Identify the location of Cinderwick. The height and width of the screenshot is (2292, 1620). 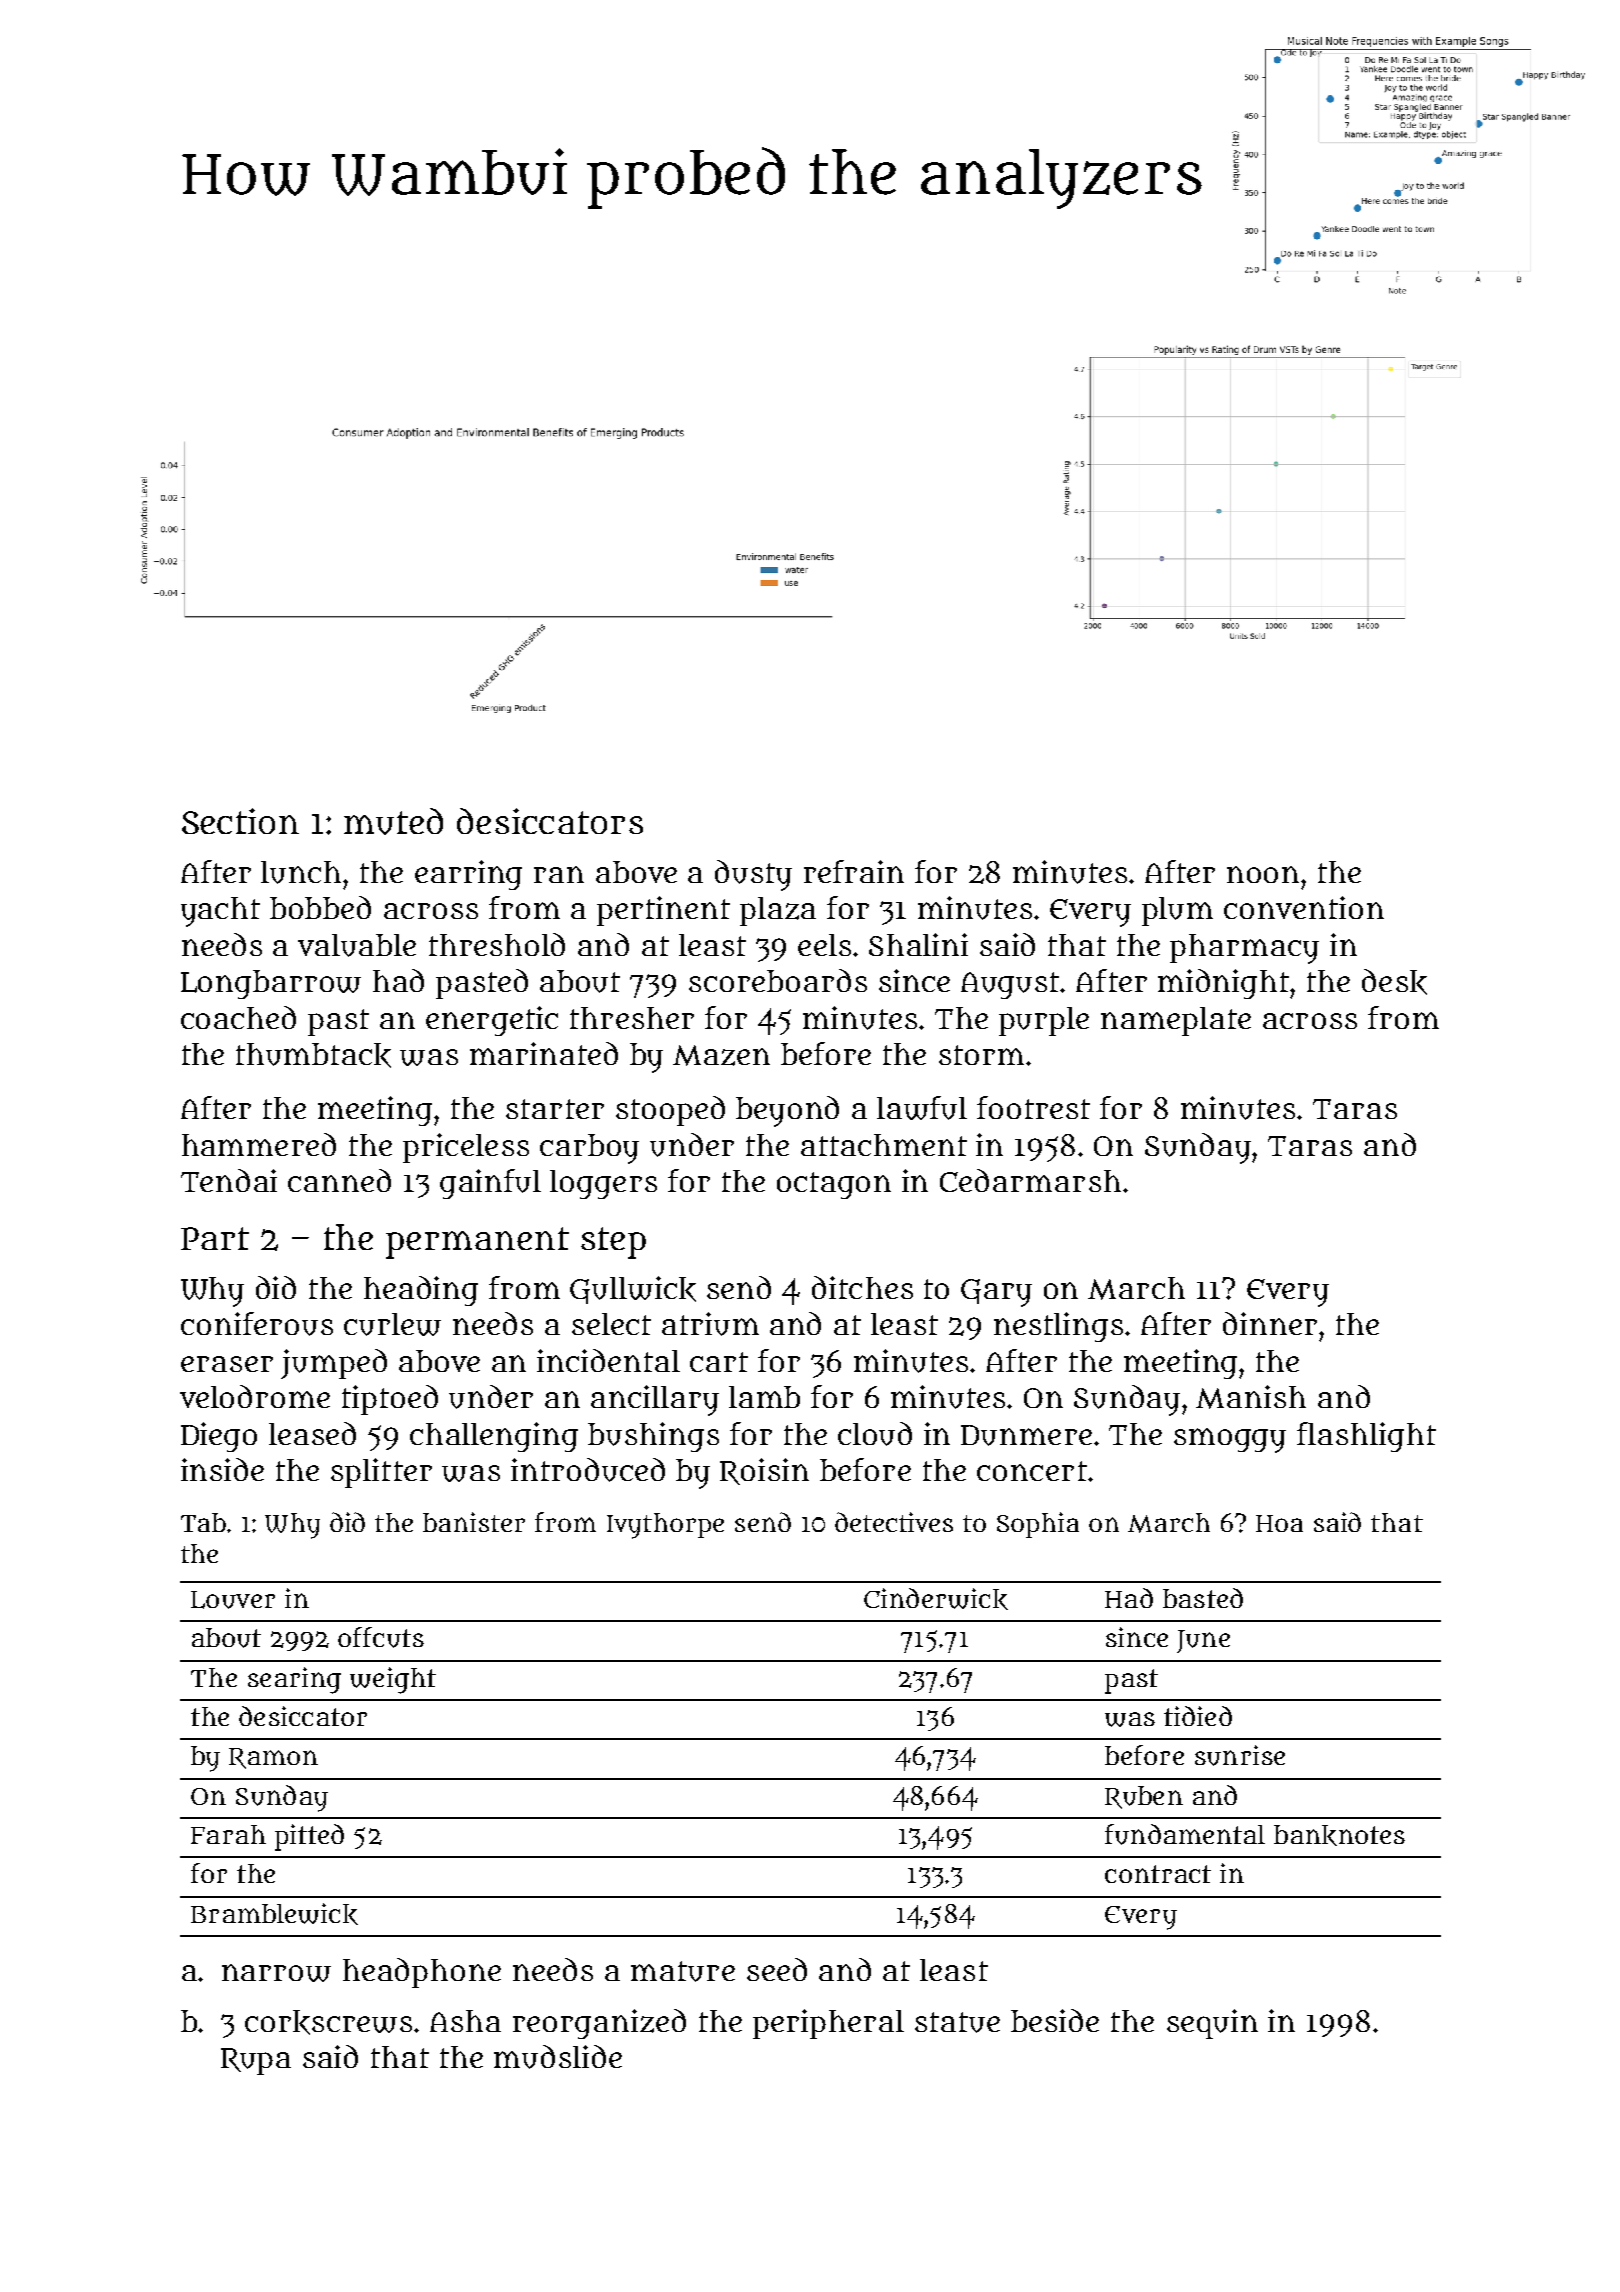
(936, 1599).
